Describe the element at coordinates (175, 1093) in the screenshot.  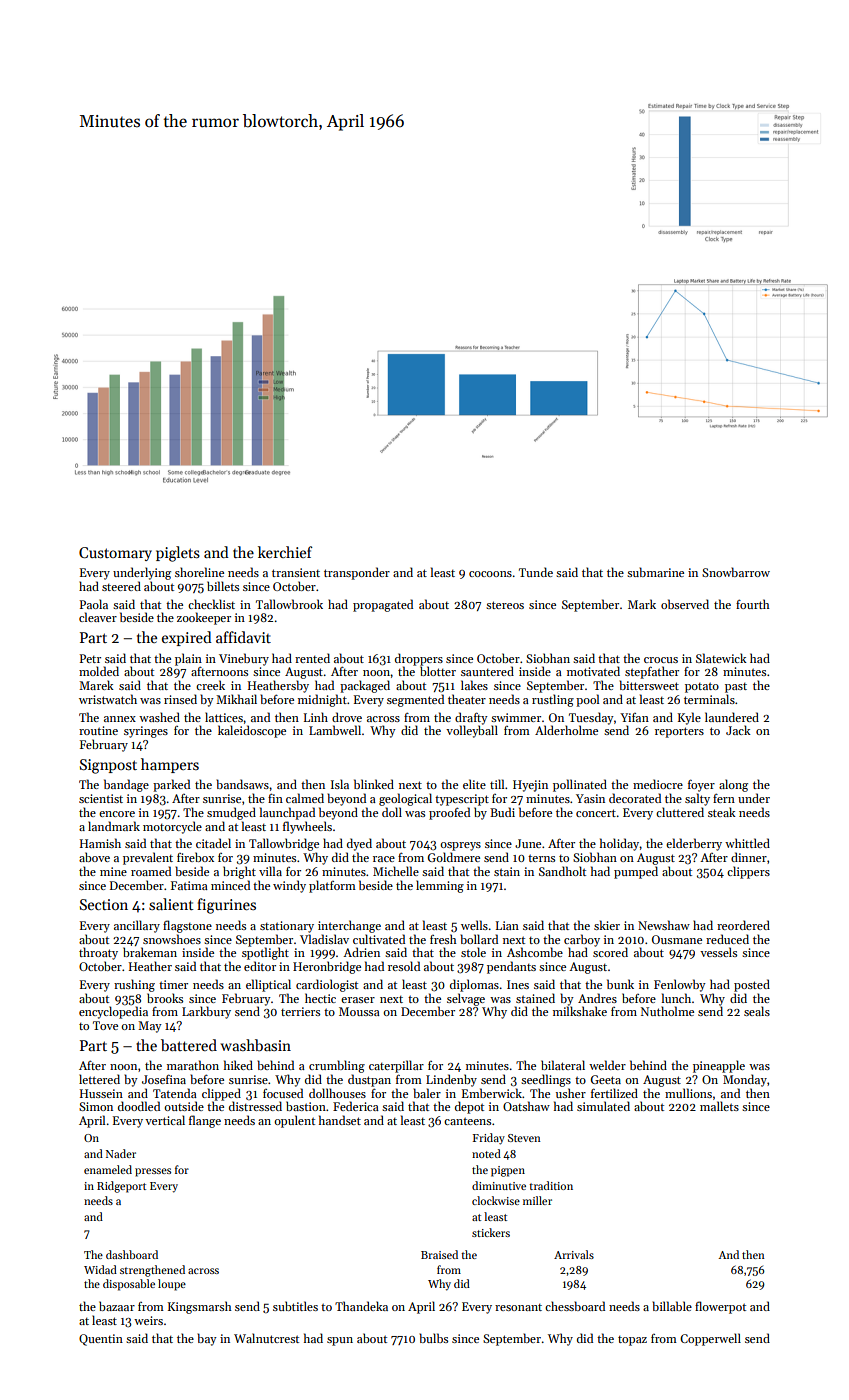
I see `Tatenda` at that location.
